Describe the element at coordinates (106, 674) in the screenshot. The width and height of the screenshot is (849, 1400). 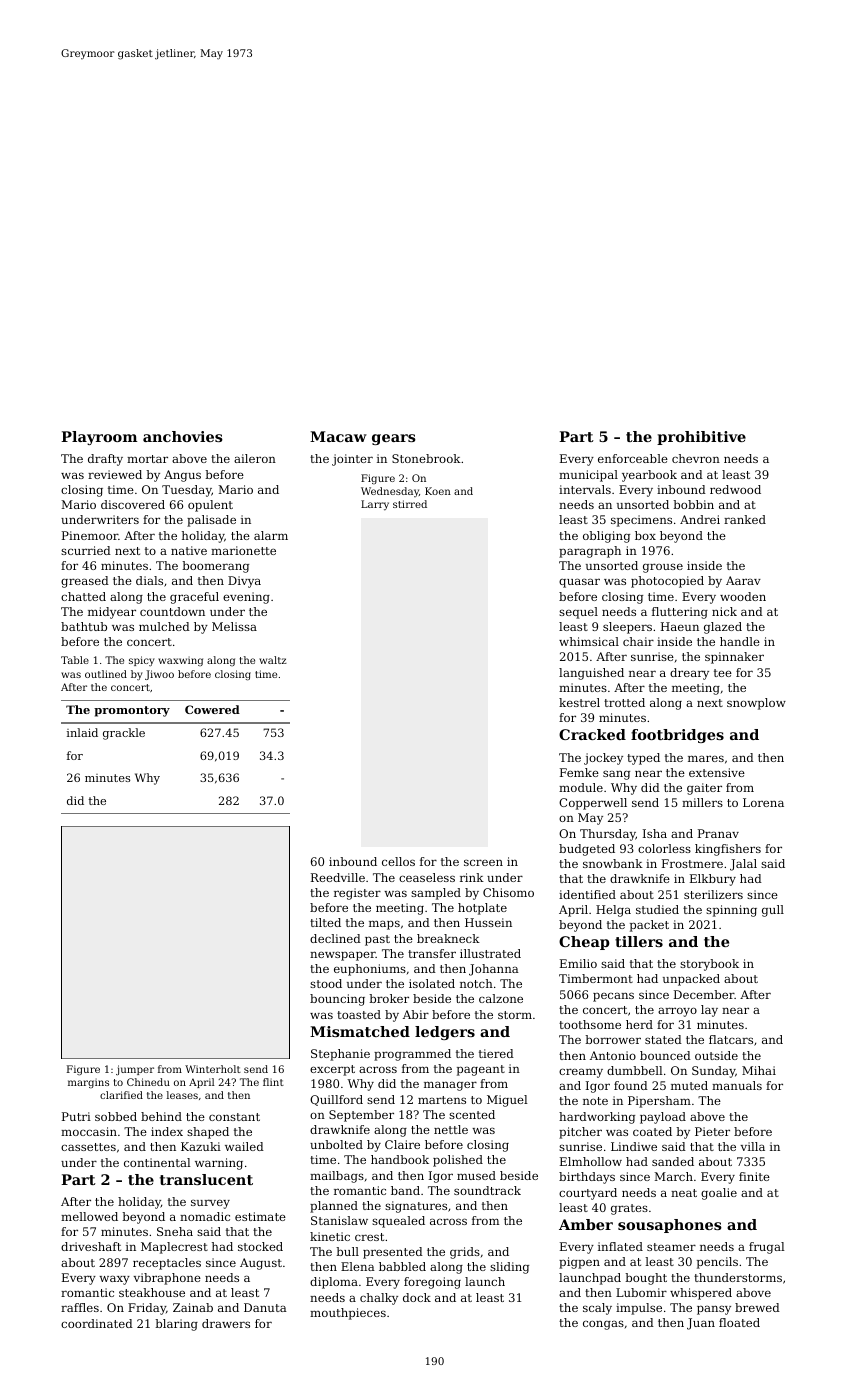
I see `outlined` at that location.
